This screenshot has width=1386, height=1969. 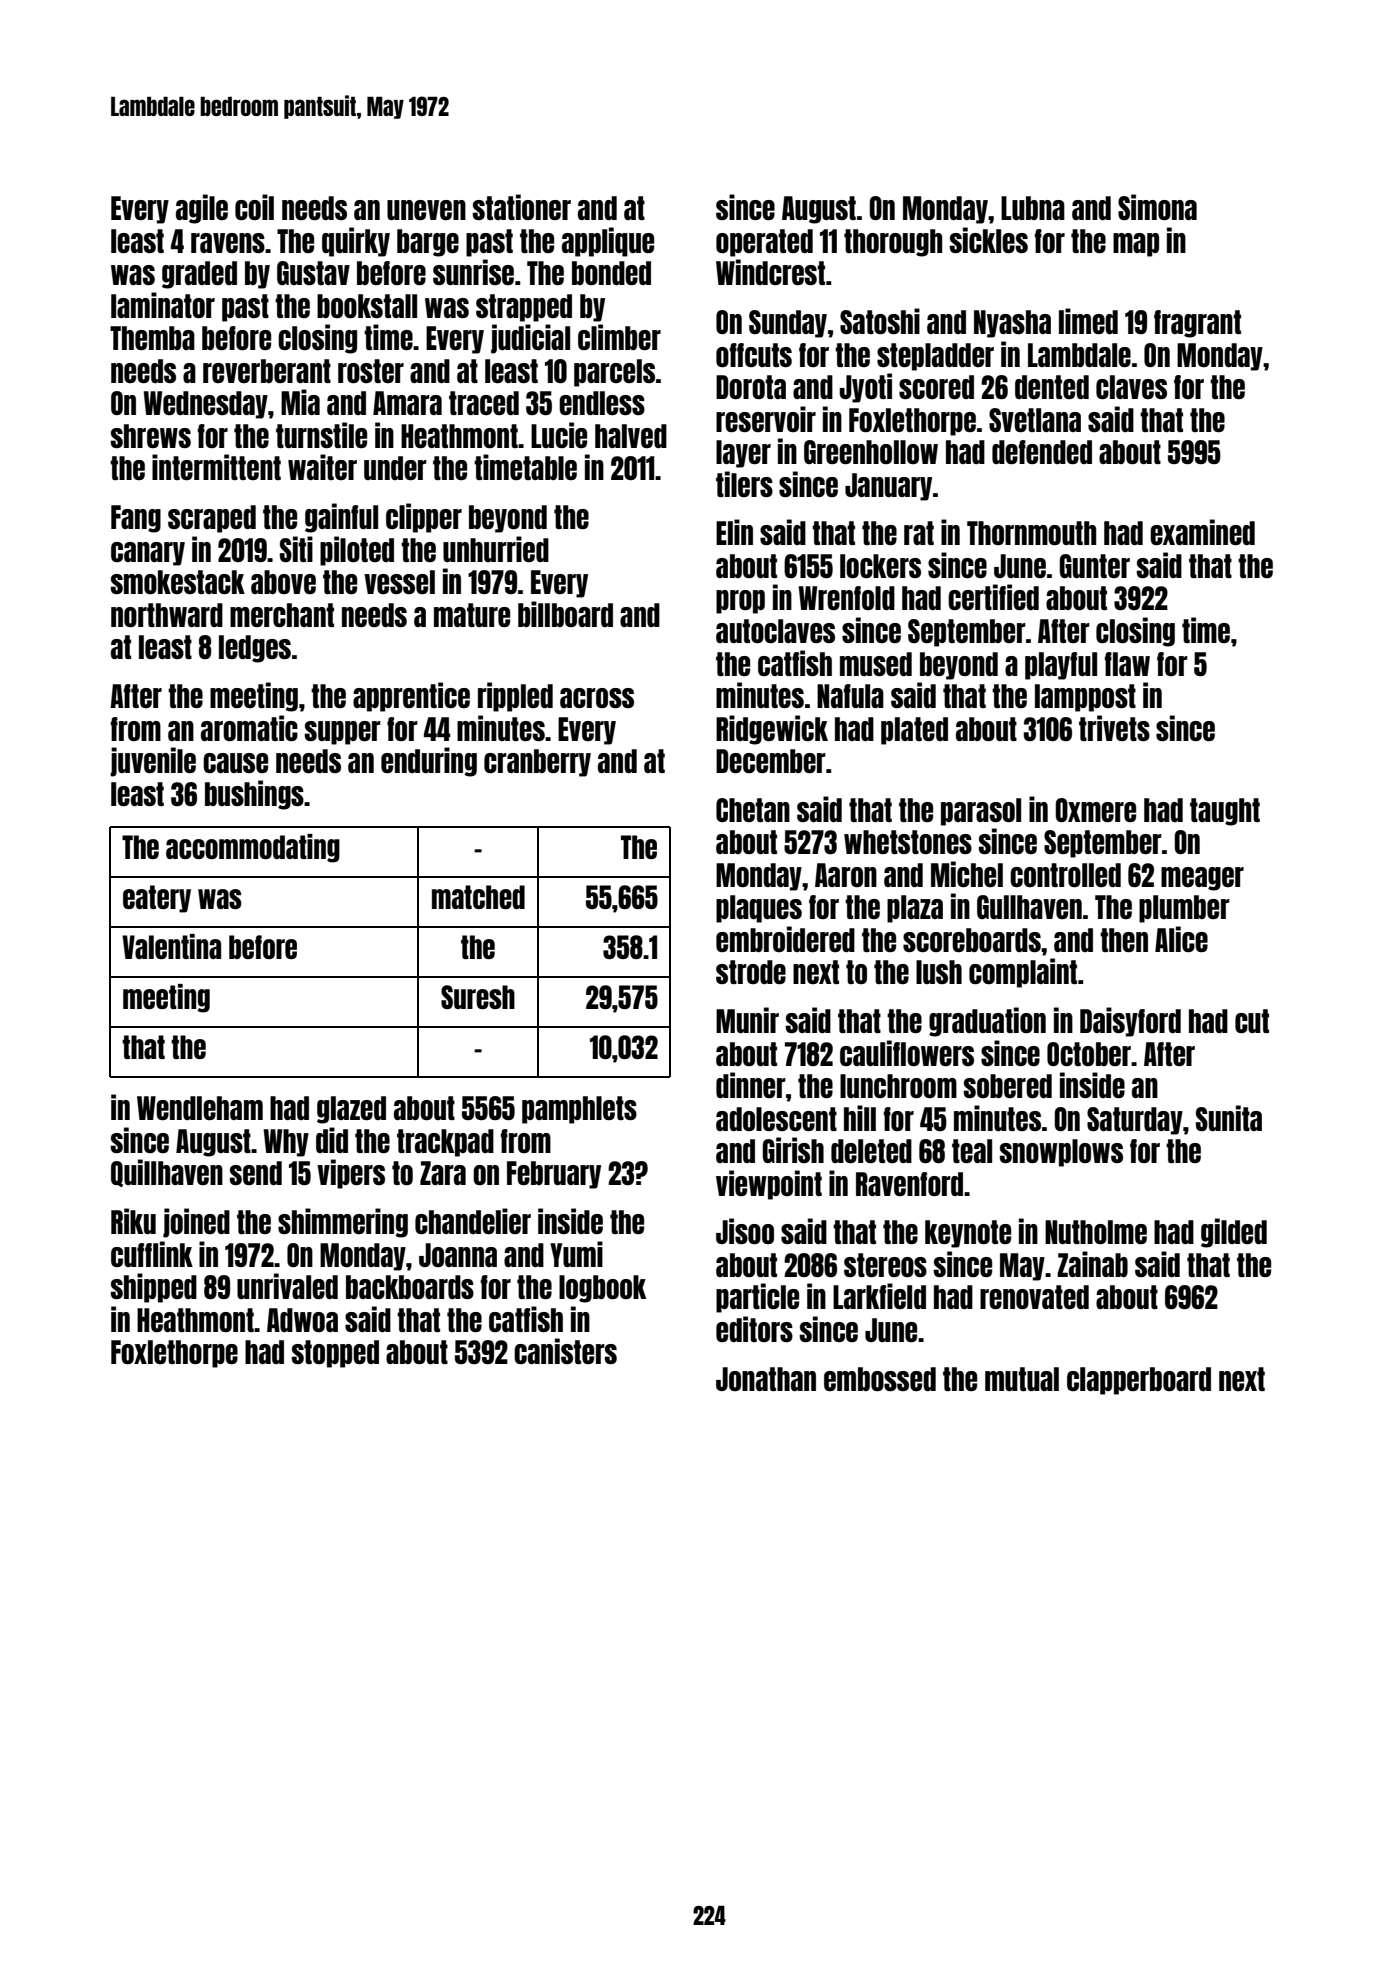 What do you see at coordinates (371, 371) in the screenshot?
I see `roster` at bounding box center [371, 371].
